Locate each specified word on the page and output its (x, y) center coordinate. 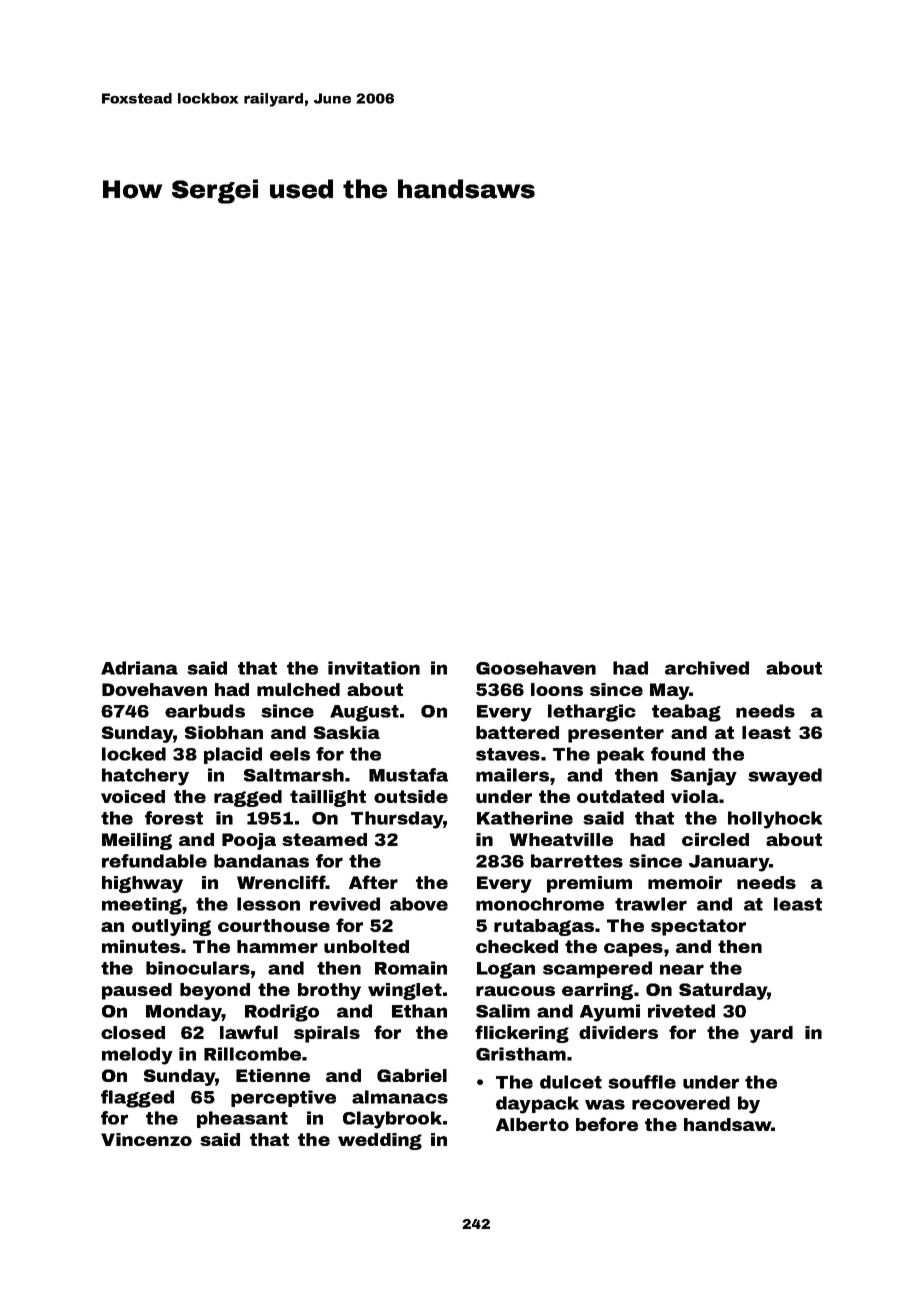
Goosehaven (536, 668)
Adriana (139, 668)
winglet (405, 991)
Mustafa (408, 775)
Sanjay (704, 777)
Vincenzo (146, 1139)
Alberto (532, 1124)
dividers (618, 1032)
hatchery (145, 777)
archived (707, 668)
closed (133, 1032)
